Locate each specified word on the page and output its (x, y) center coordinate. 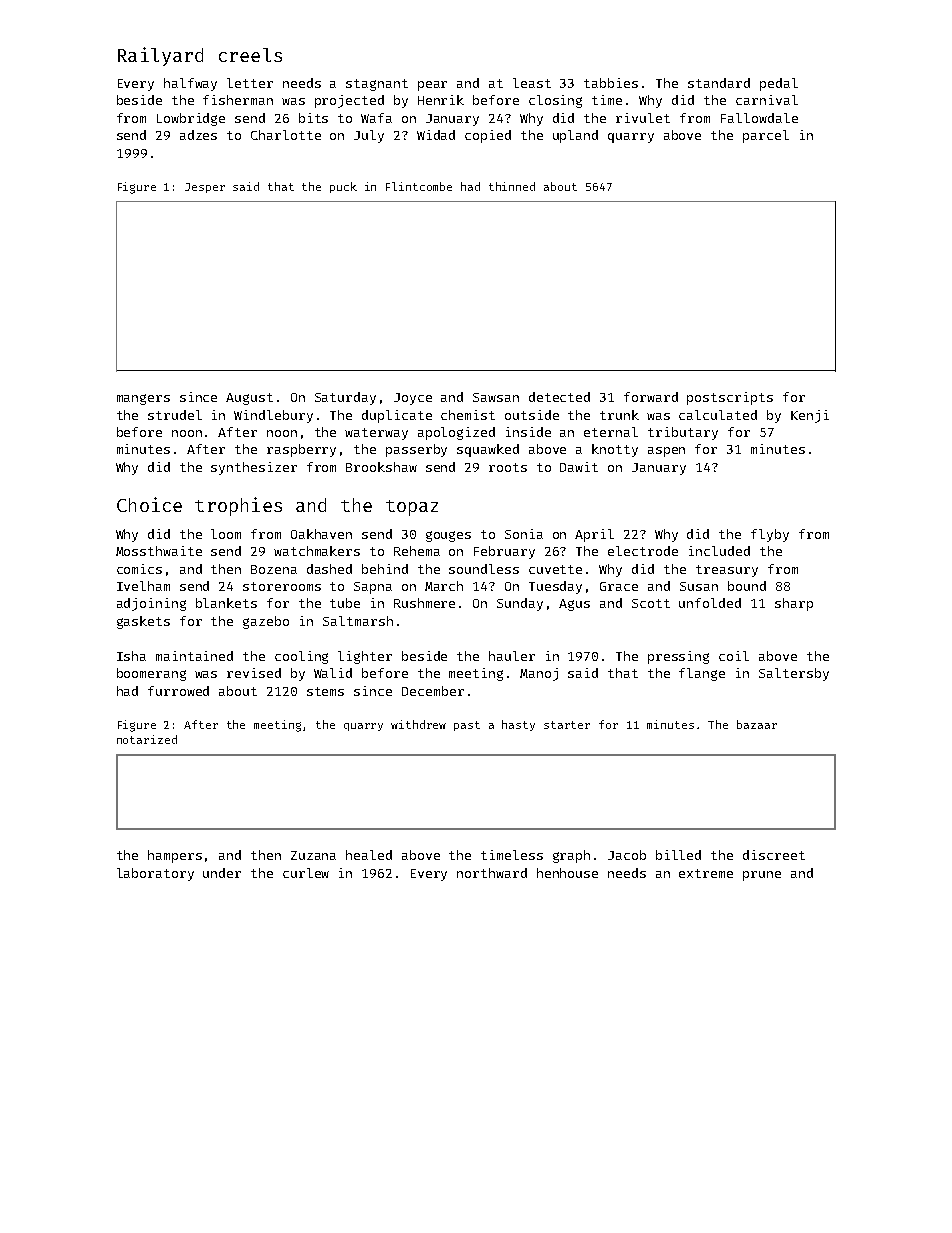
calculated (718, 415)
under (222, 873)
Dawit (579, 467)
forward (651, 397)
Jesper (205, 188)
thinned (512, 186)
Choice (149, 504)
